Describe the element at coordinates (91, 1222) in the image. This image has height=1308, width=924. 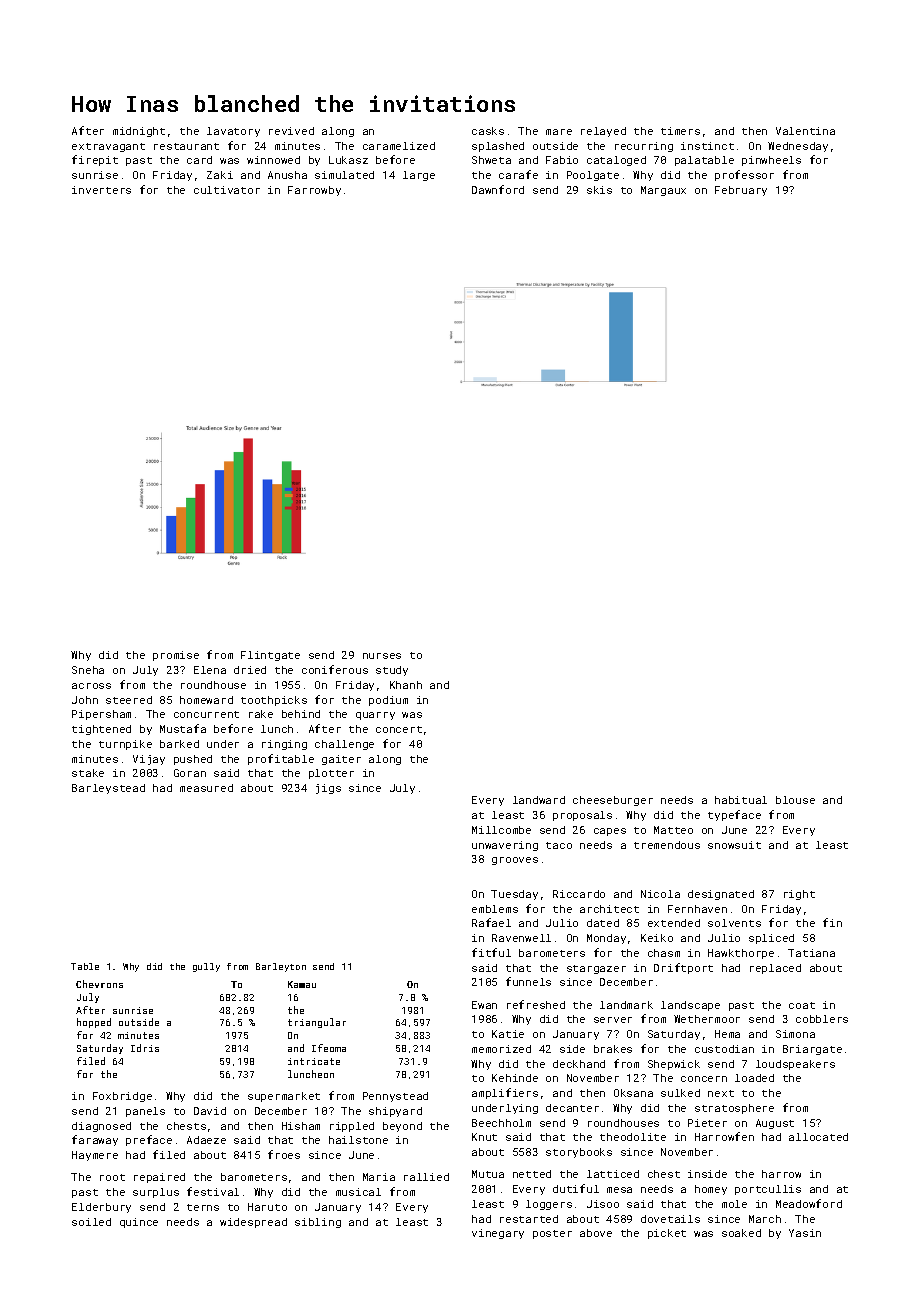
I see `soiled` at that location.
